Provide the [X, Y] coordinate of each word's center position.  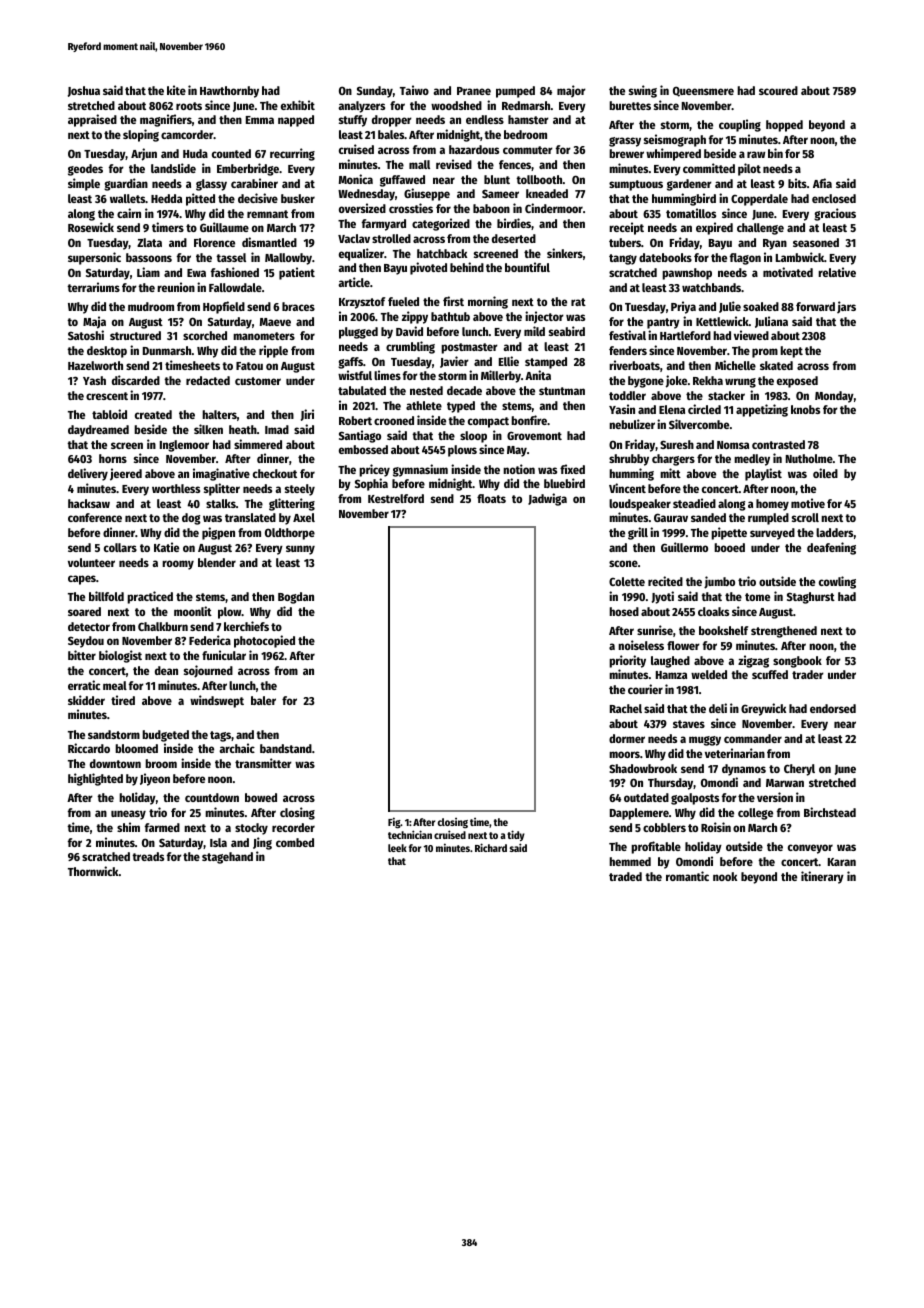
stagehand [227, 858]
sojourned [208, 671]
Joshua [84, 91]
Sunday [375, 92]
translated [250, 517]
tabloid [109, 414]
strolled [391, 238]
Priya [683, 307]
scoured [778, 90]
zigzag [753, 661]
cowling [837, 582]
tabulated [362, 390]
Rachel [626, 708]
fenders [628, 350]
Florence [214, 242]
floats [491, 498]
